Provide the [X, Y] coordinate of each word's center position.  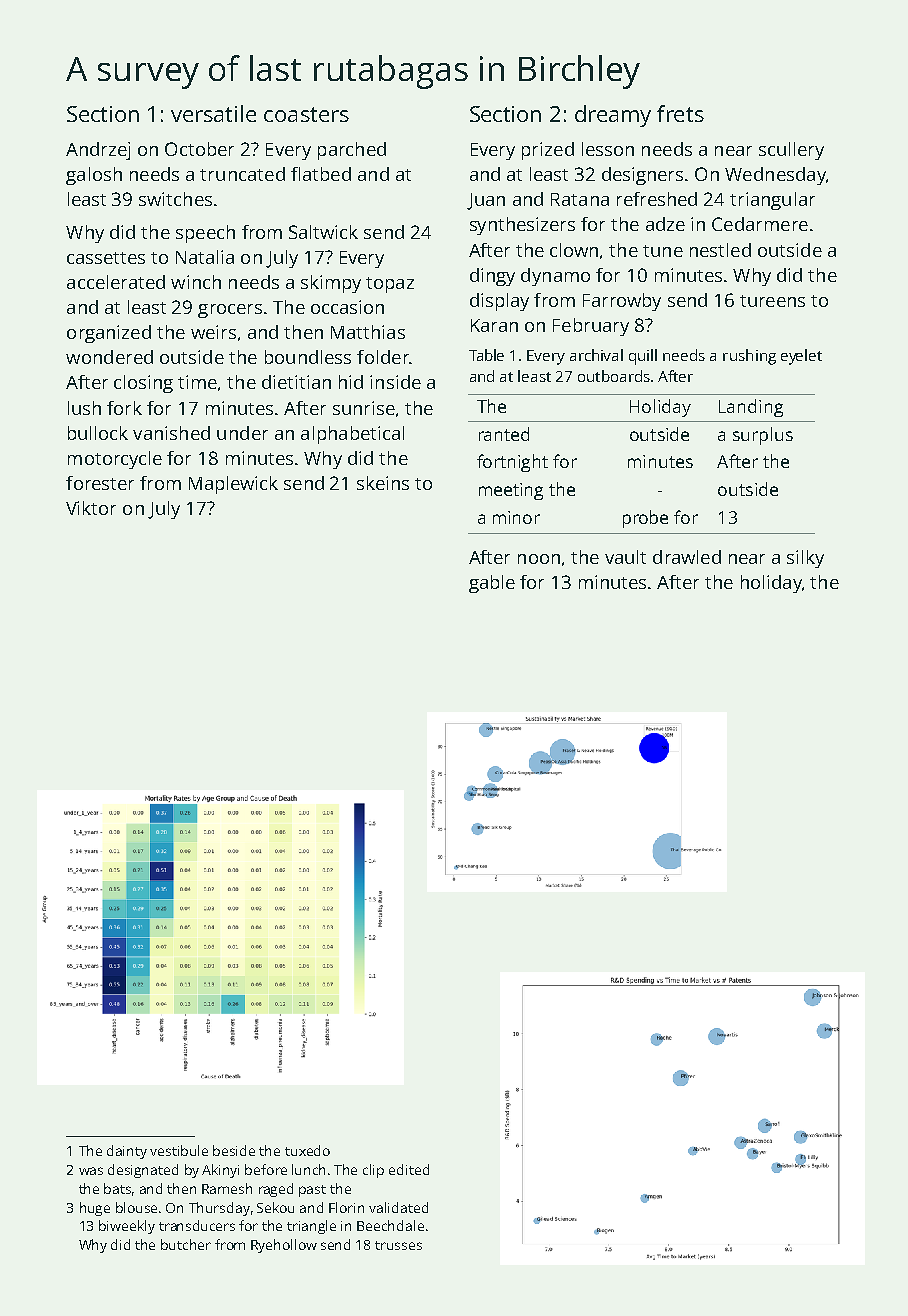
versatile [213, 113]
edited [409, 1169]
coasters [306, 114]
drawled [687, 557]
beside [234, 1150]
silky [805, 559]
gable [492, 584]
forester [100, 483]
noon [539, 559]
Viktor [91, 508]
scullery [791, 151]
